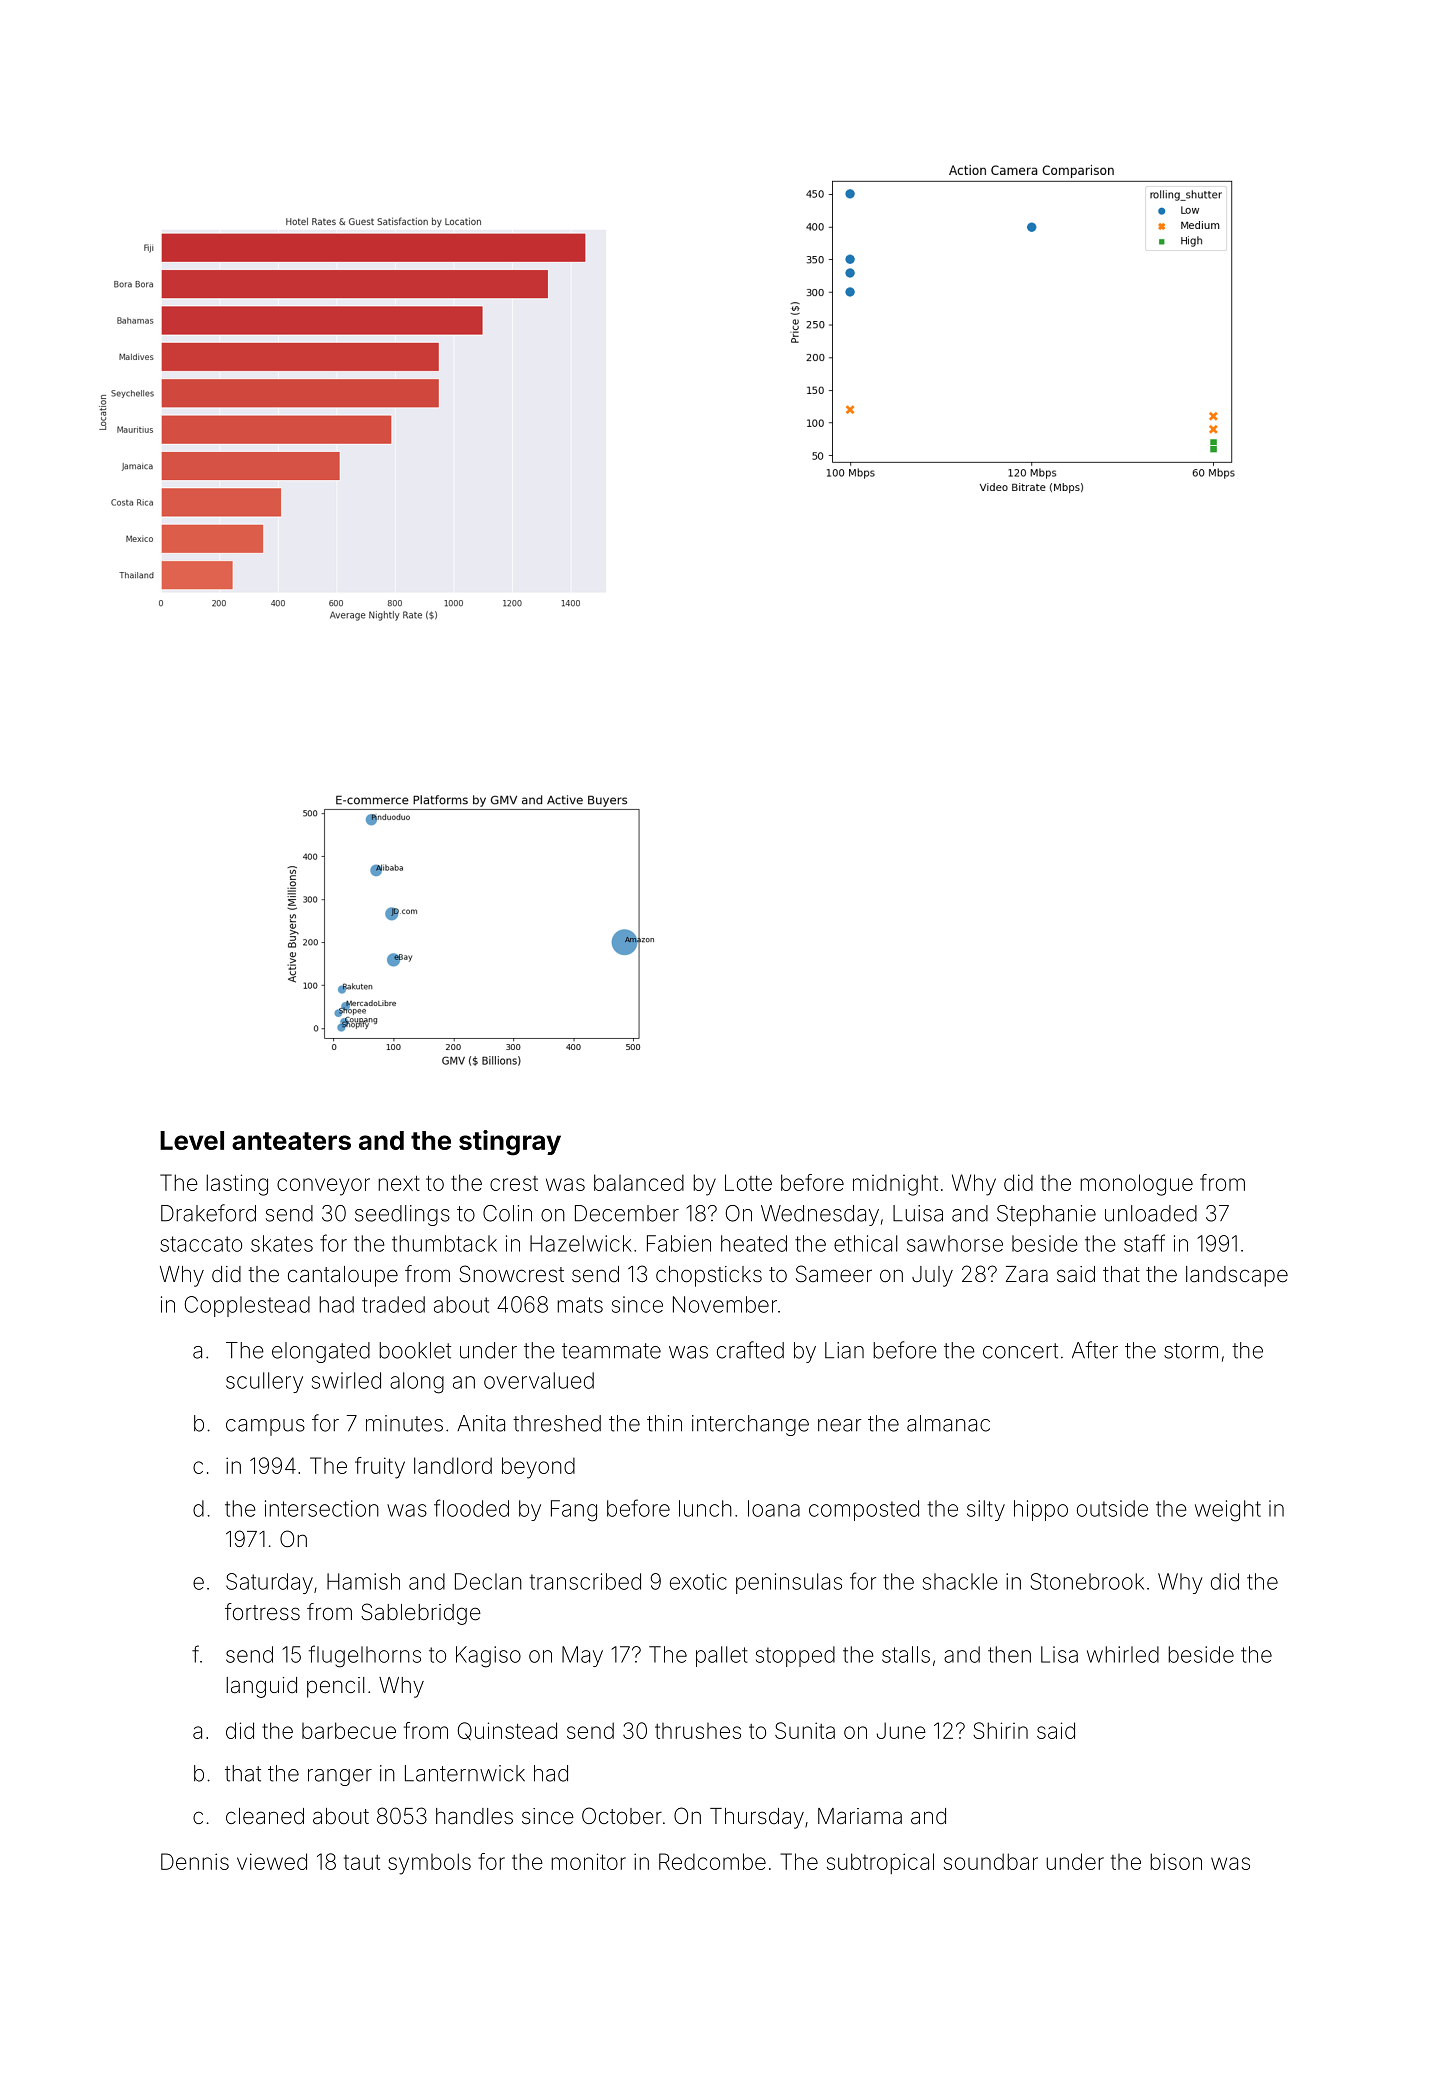  Describe the element at coordinates (1136, 1185) in the document. I see `monologue` at that location.
